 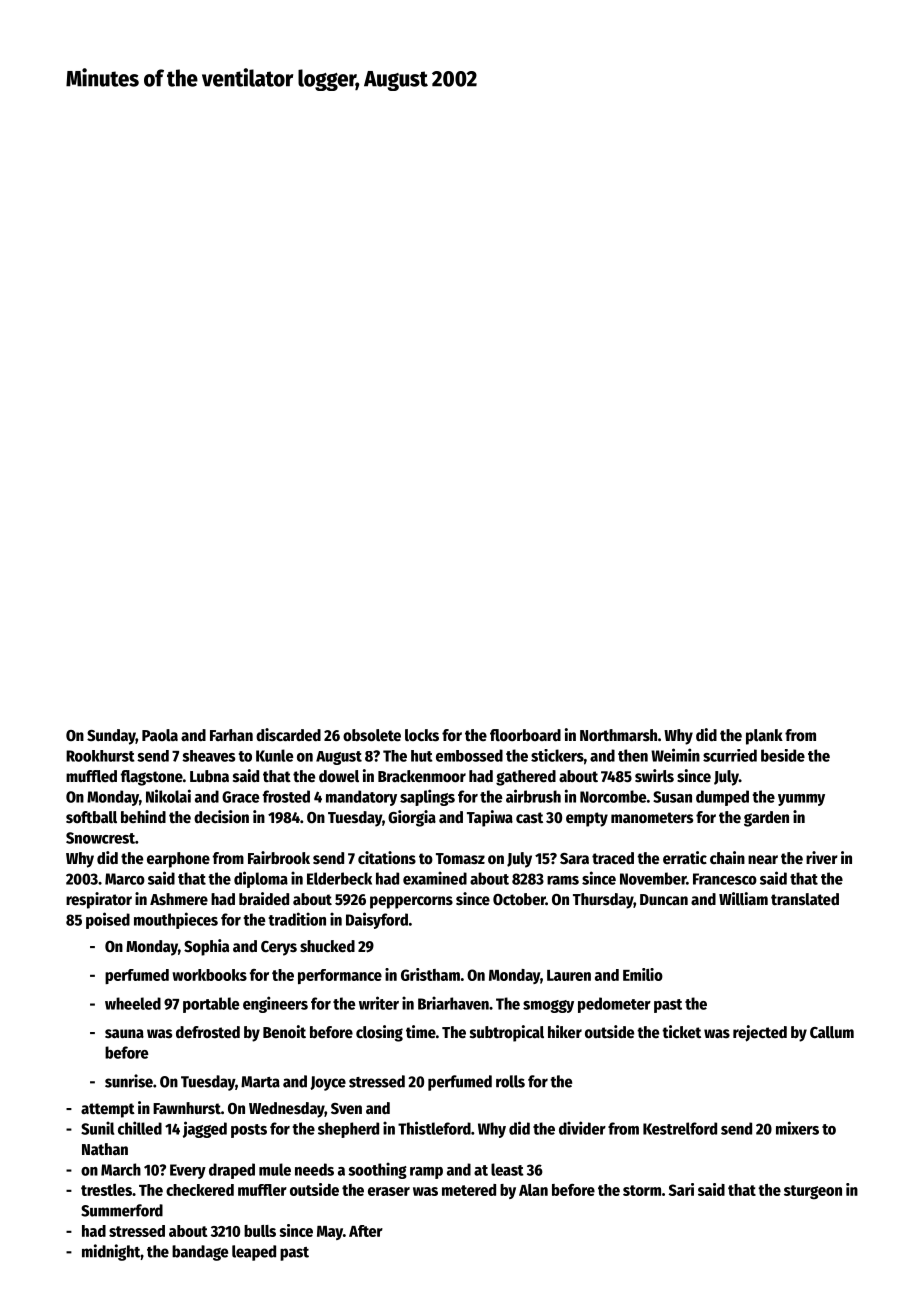 I want to click on eraser, so click(x=389, y=1191).
